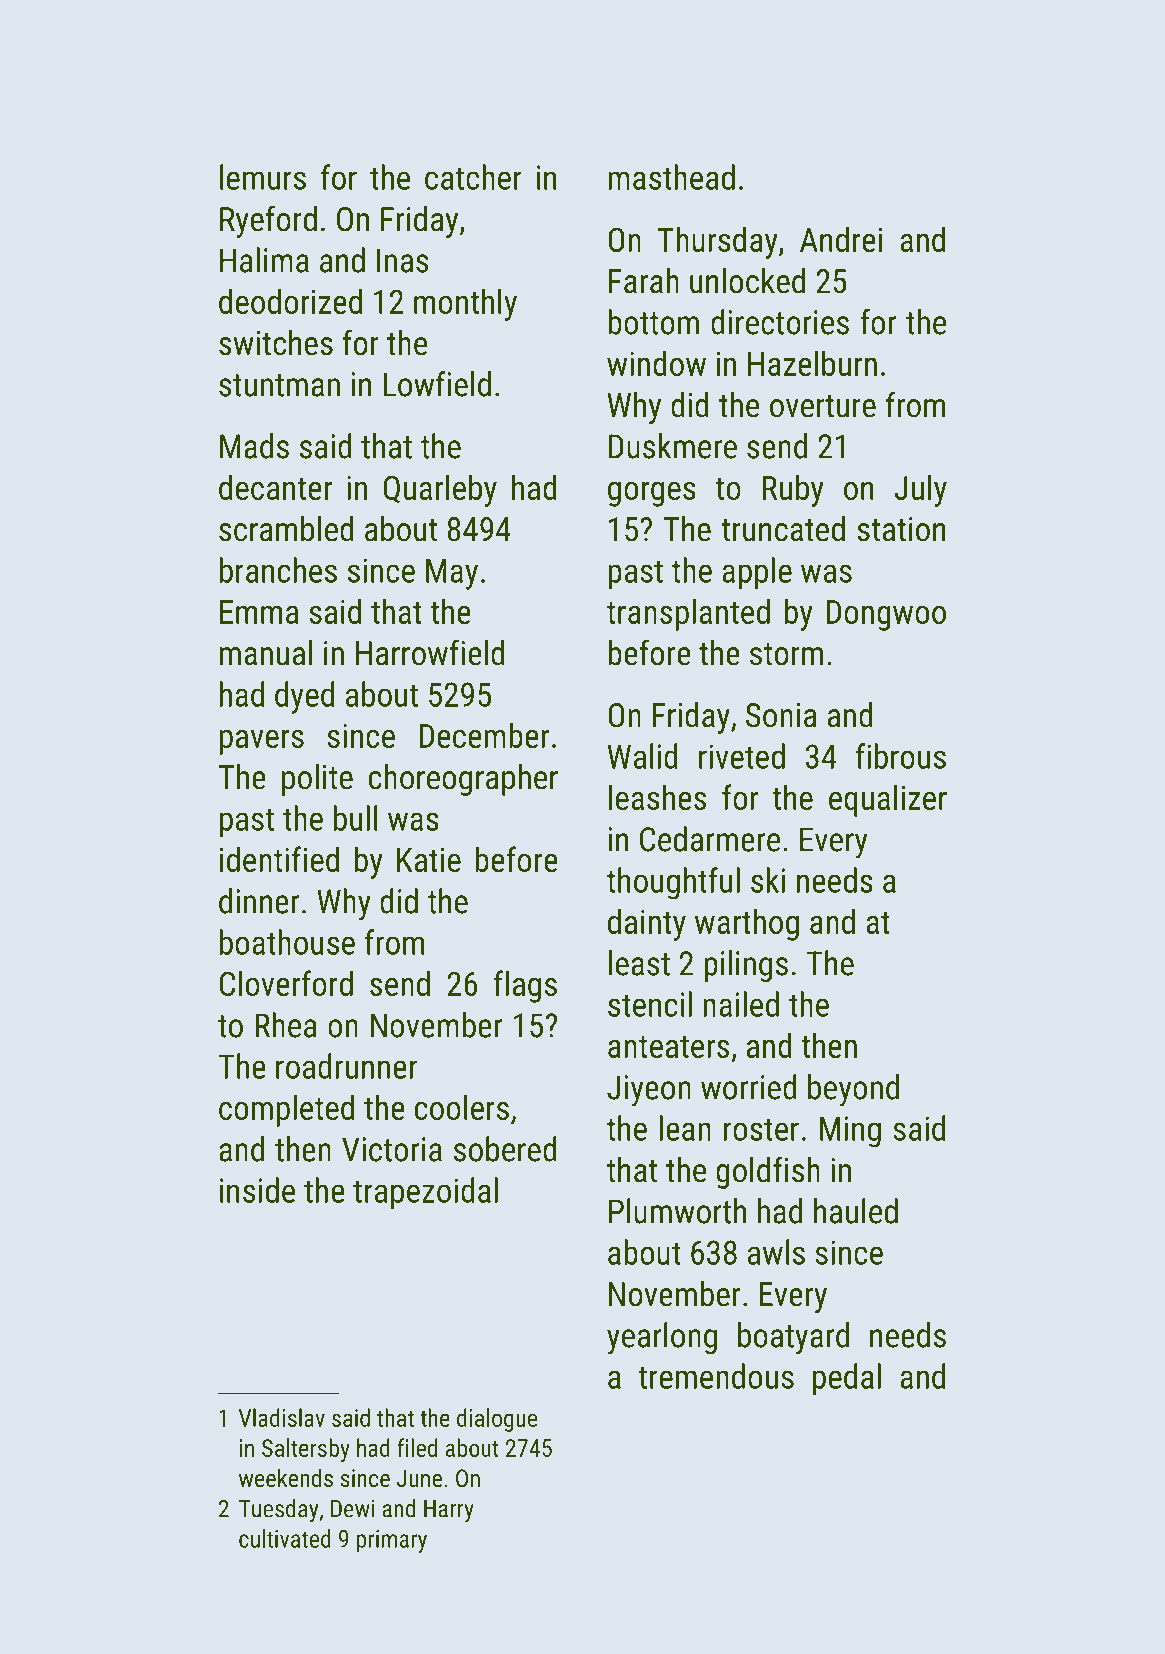  What do you see at coordinates (685, 1128) in the screenshot?
I see `lean` at bounding box center [685, 1128].
